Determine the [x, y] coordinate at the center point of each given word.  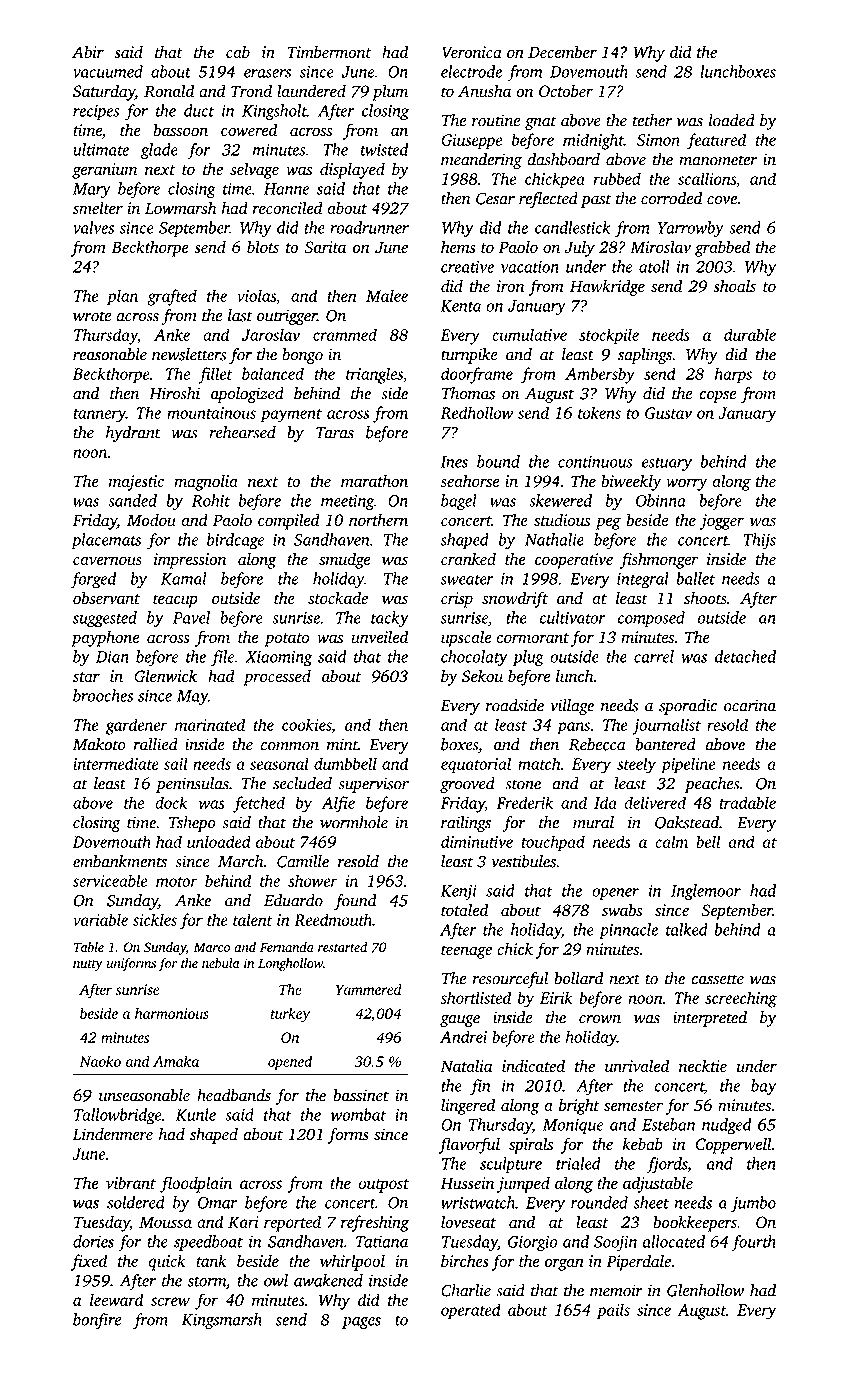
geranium [104, 171]
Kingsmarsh [221, 1321]
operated [471, 1311]
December [562, 51]
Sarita [325, 247]
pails [613, 1311]
